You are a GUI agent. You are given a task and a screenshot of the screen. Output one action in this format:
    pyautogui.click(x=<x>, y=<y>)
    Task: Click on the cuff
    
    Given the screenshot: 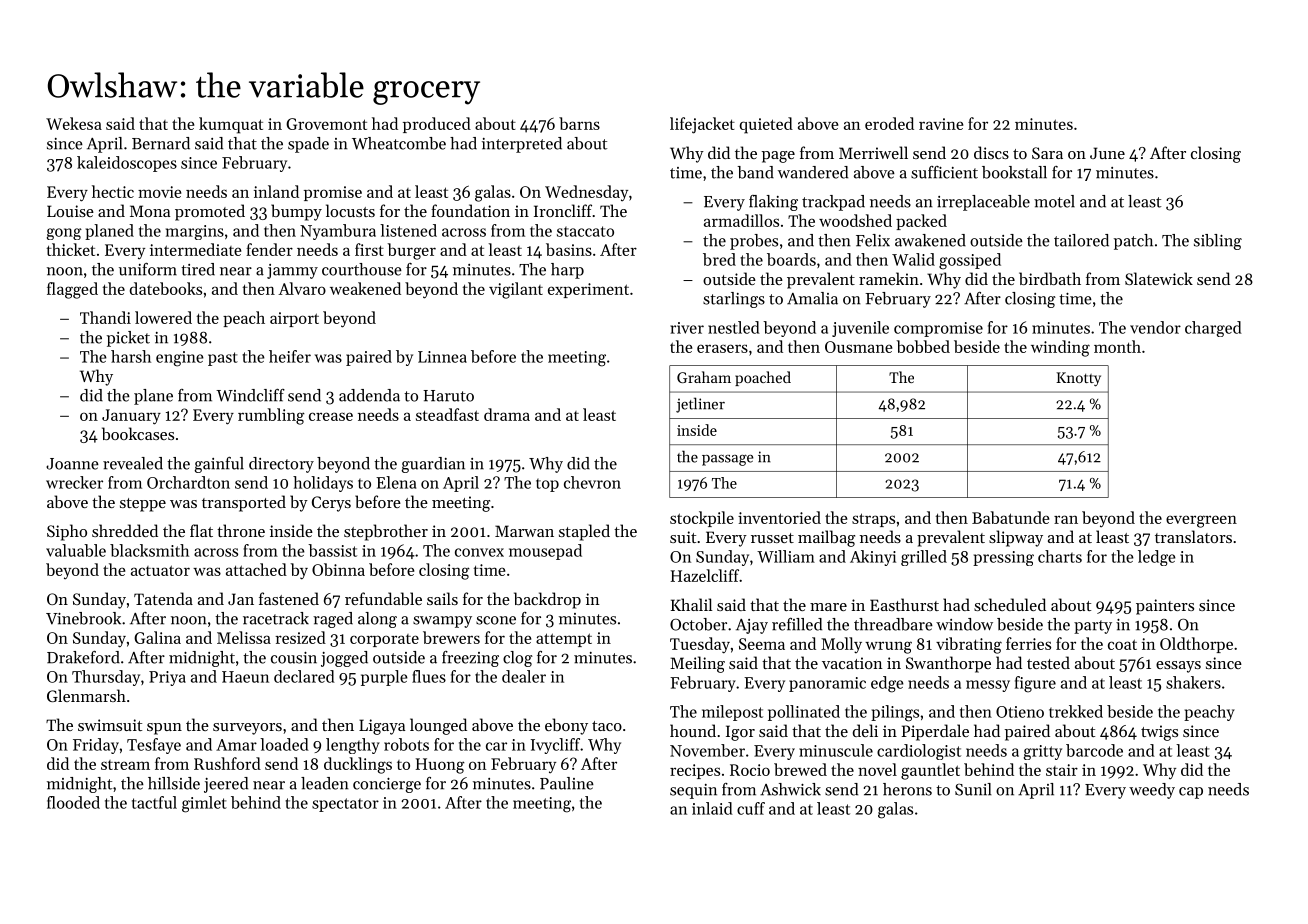 What is the action you would take?
    pyautogui.click(x=751, y=808)
